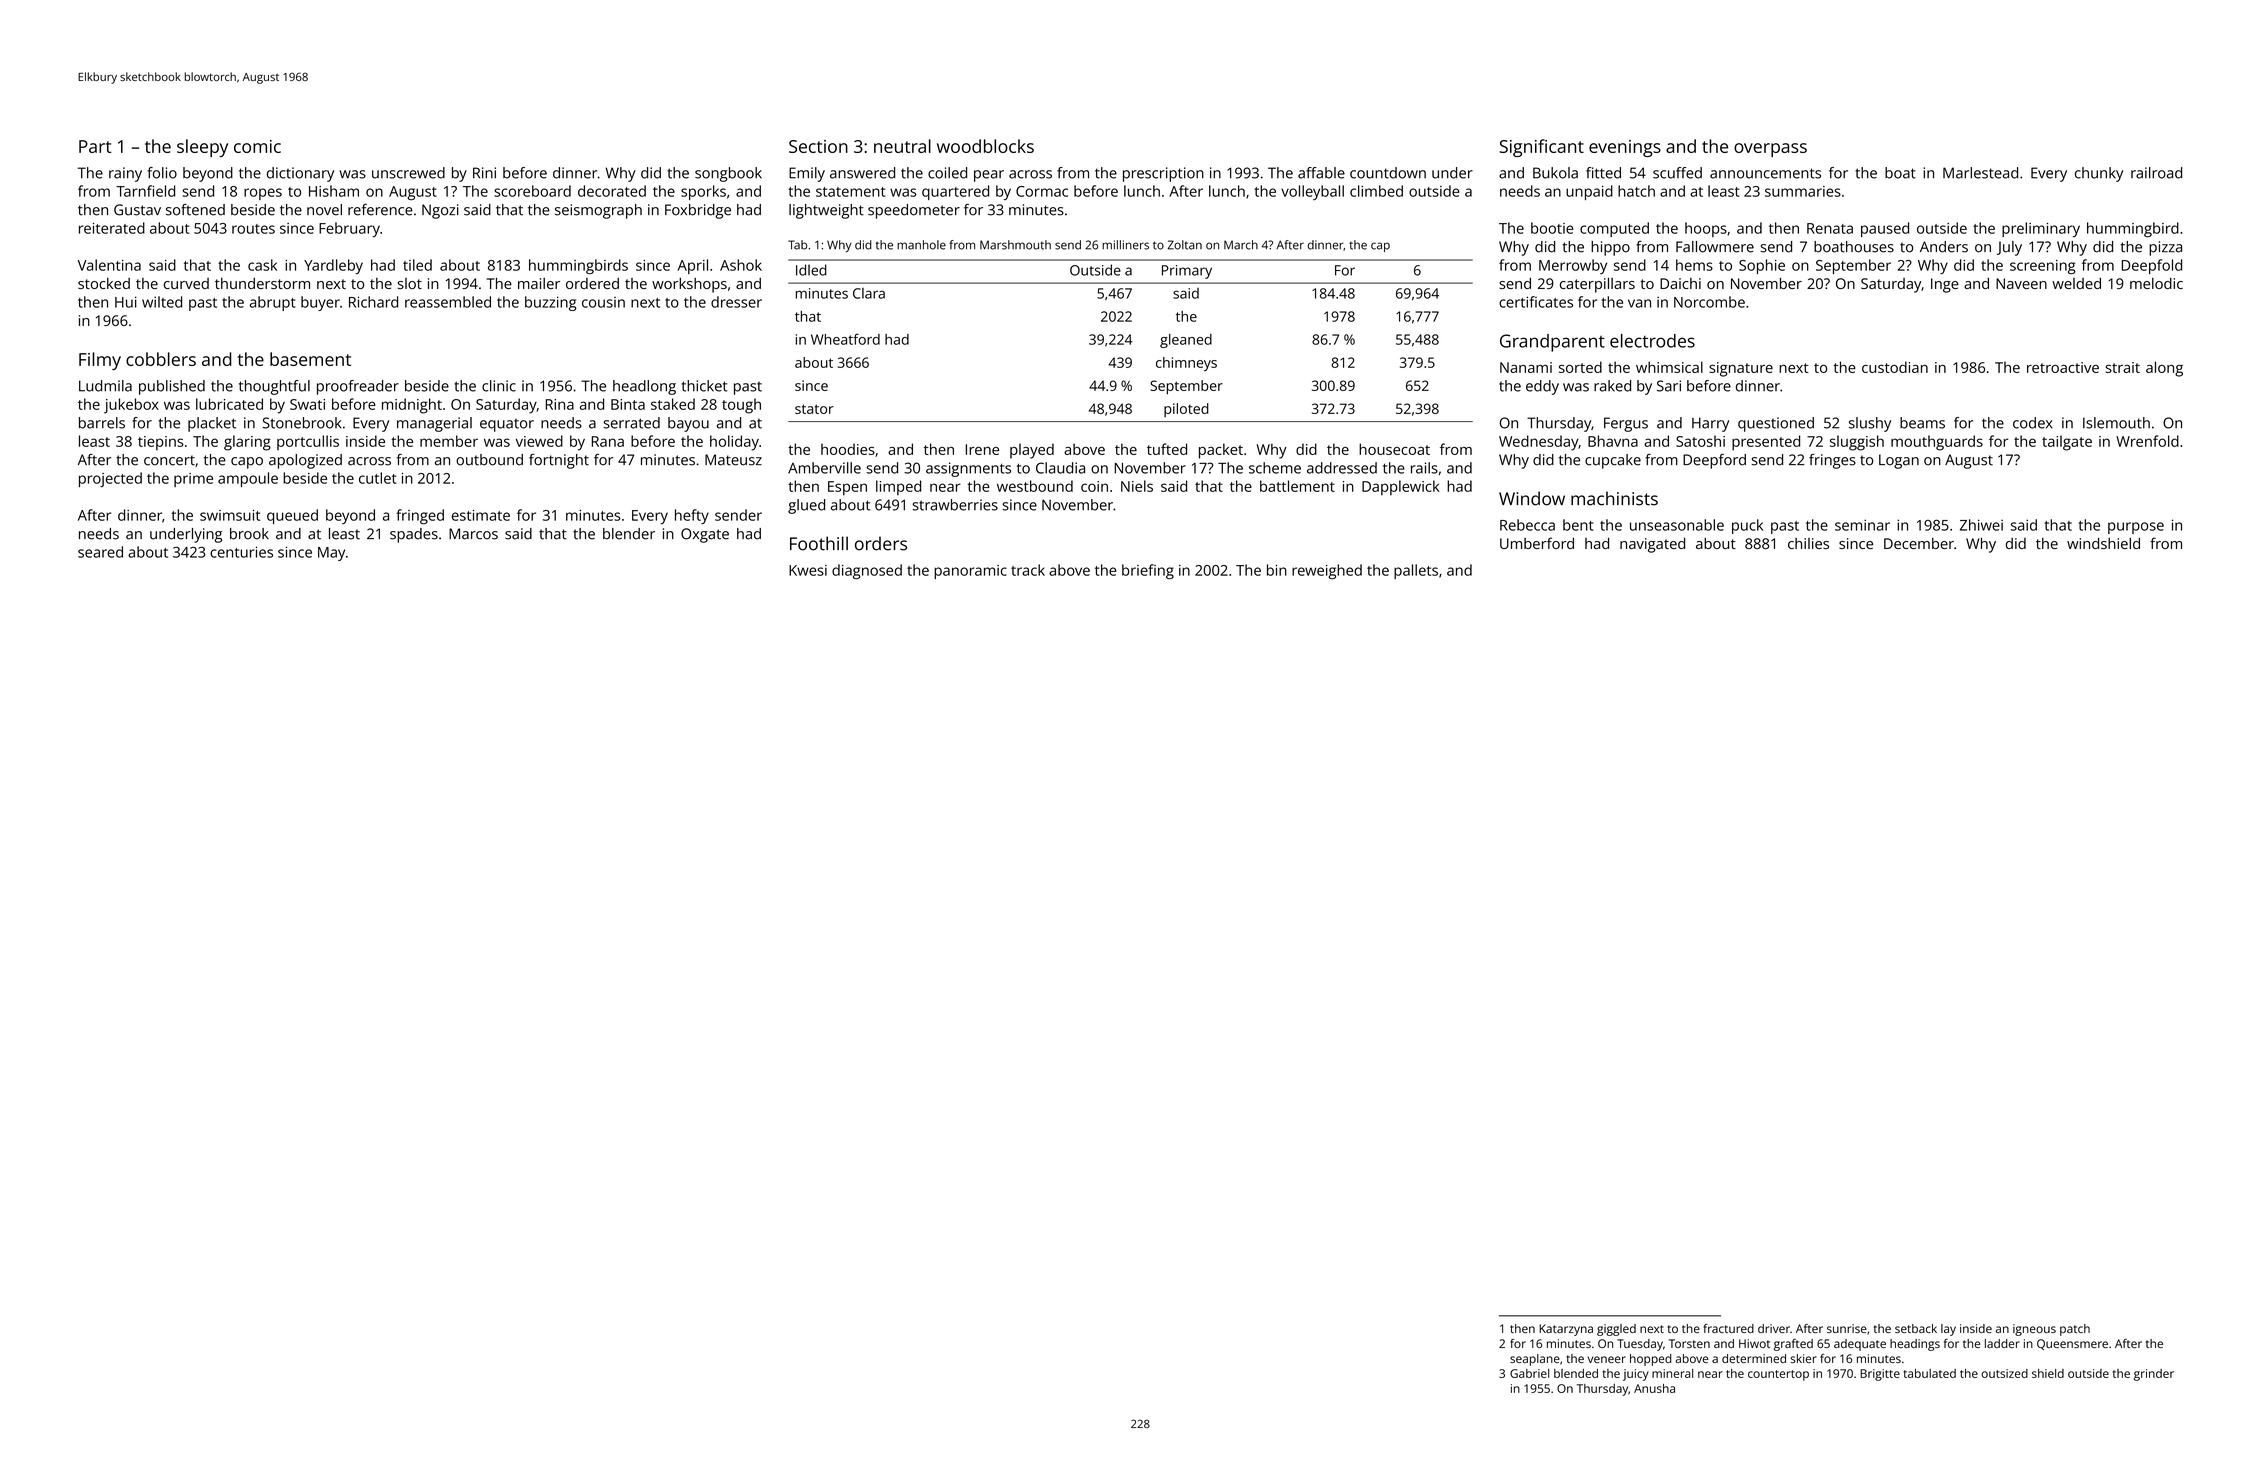 Image resolution: width=2261 pixels, height=1463 pixels. Describe the element at coordinates (410, 283) in the screenshot. I see `slot` at that location.
